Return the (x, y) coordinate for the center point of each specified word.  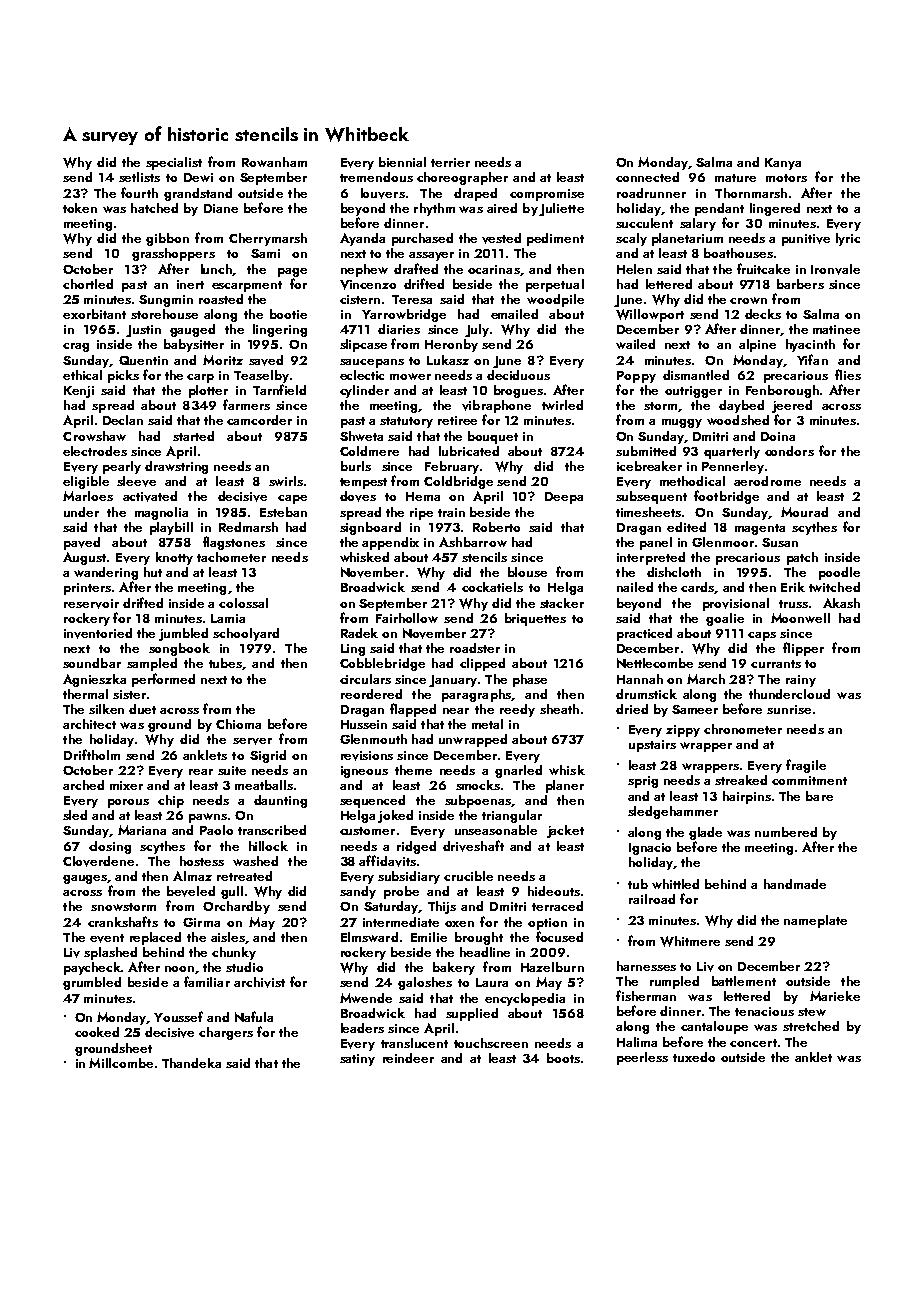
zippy (683, 731)
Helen (634, 269)
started (193, 436)
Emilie (429, 937)
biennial (402, 162)
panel (656, 543)
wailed (635, 344)
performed (163, 680)
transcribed (272, 830)
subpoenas (478, 801)
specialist (174, 163)
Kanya (783, 164)
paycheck (93, 968)
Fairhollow (407, 618)
